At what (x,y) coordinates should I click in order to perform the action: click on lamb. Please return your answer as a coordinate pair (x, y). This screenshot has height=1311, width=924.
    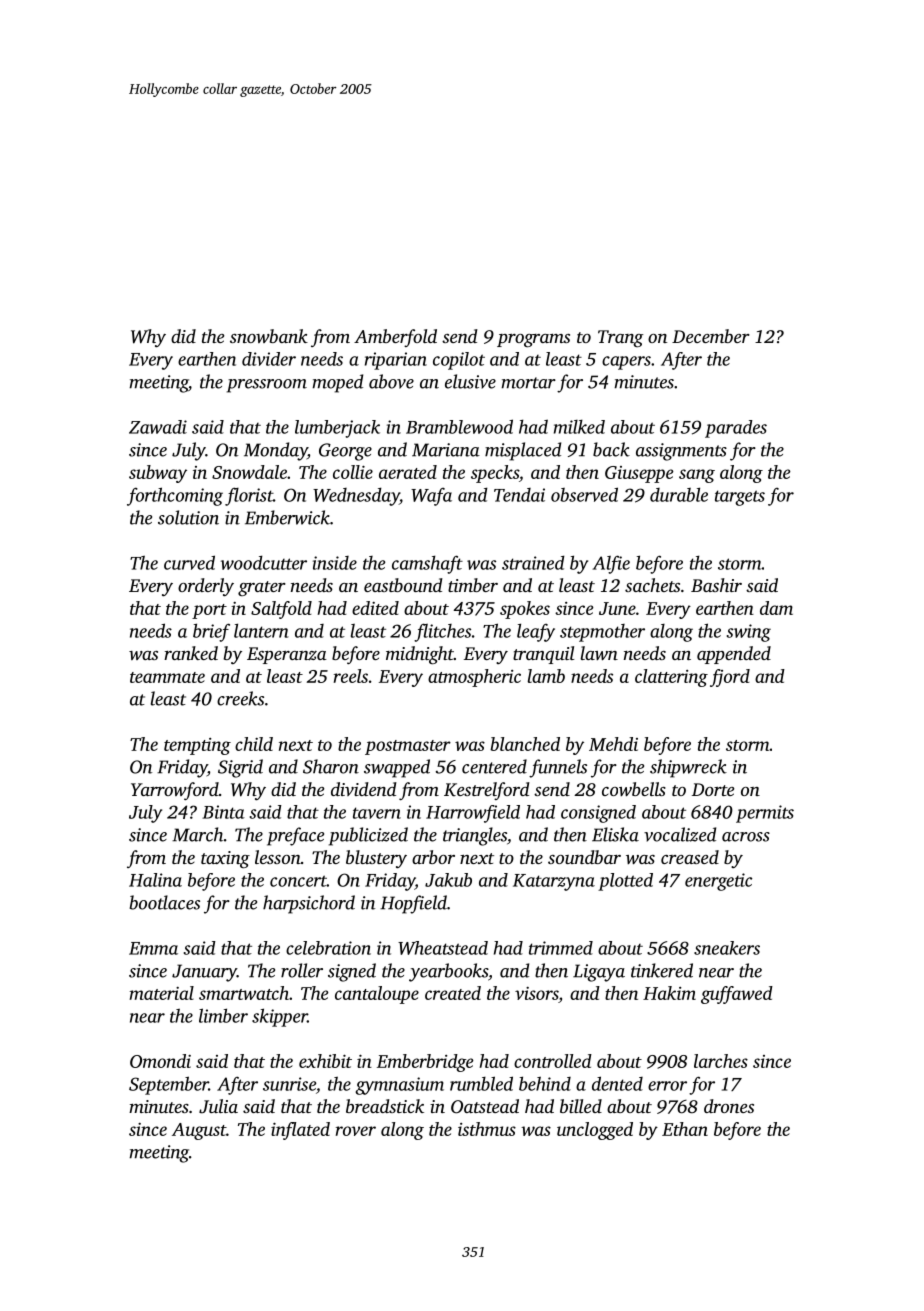
    Looking at the image, I should click on (546, 676).
